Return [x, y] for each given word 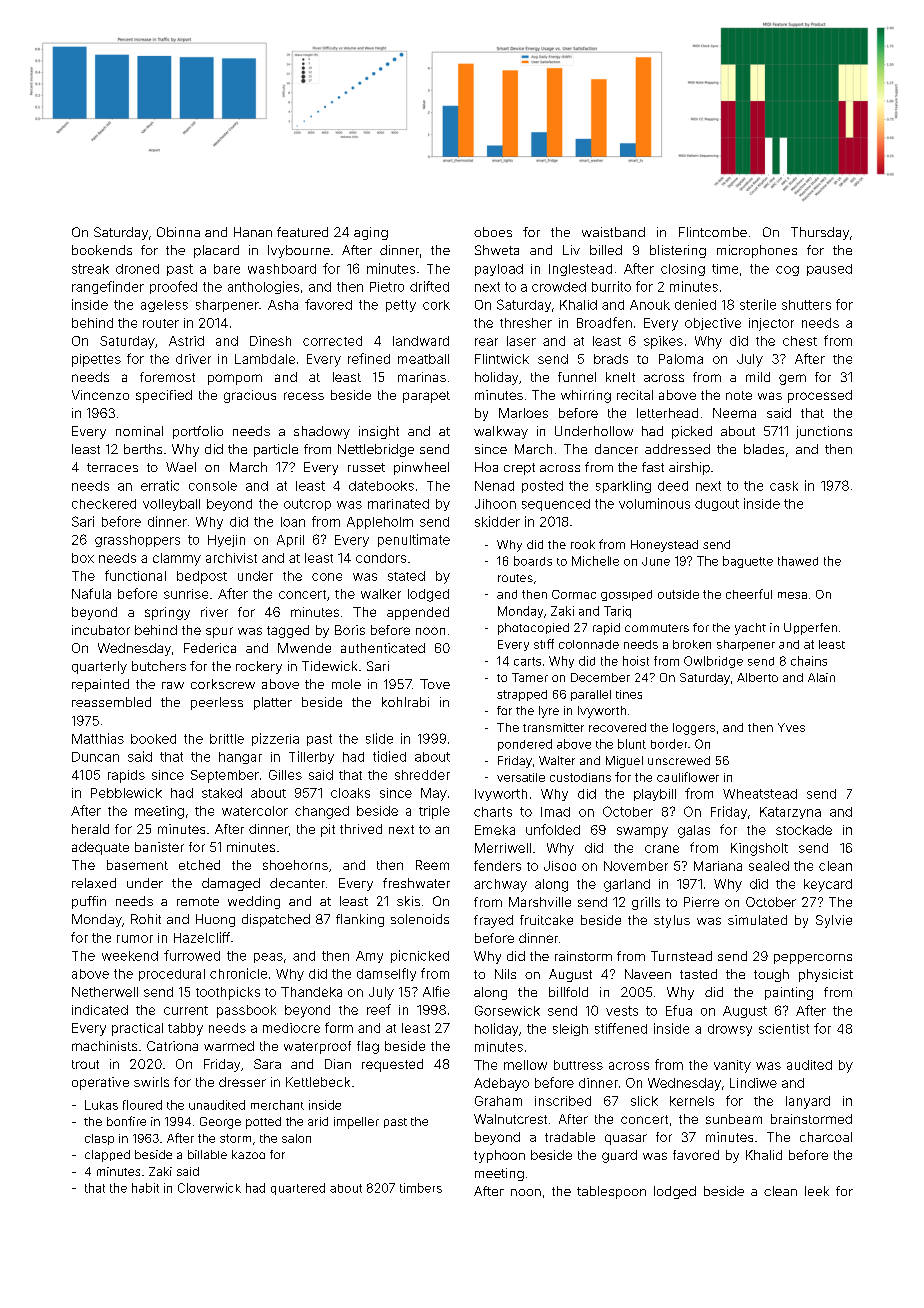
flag [368, 1047]
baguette [748, 562]
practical [137, 1029]
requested [392, 1065]
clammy [177, 559]
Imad [555, 812]
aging [371, 233]
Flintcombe [713, 232]
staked [222, 793]
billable [207, 1154]
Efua [679, 1010]
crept [519, 469]
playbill [655, 795]
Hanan [253, 232]
